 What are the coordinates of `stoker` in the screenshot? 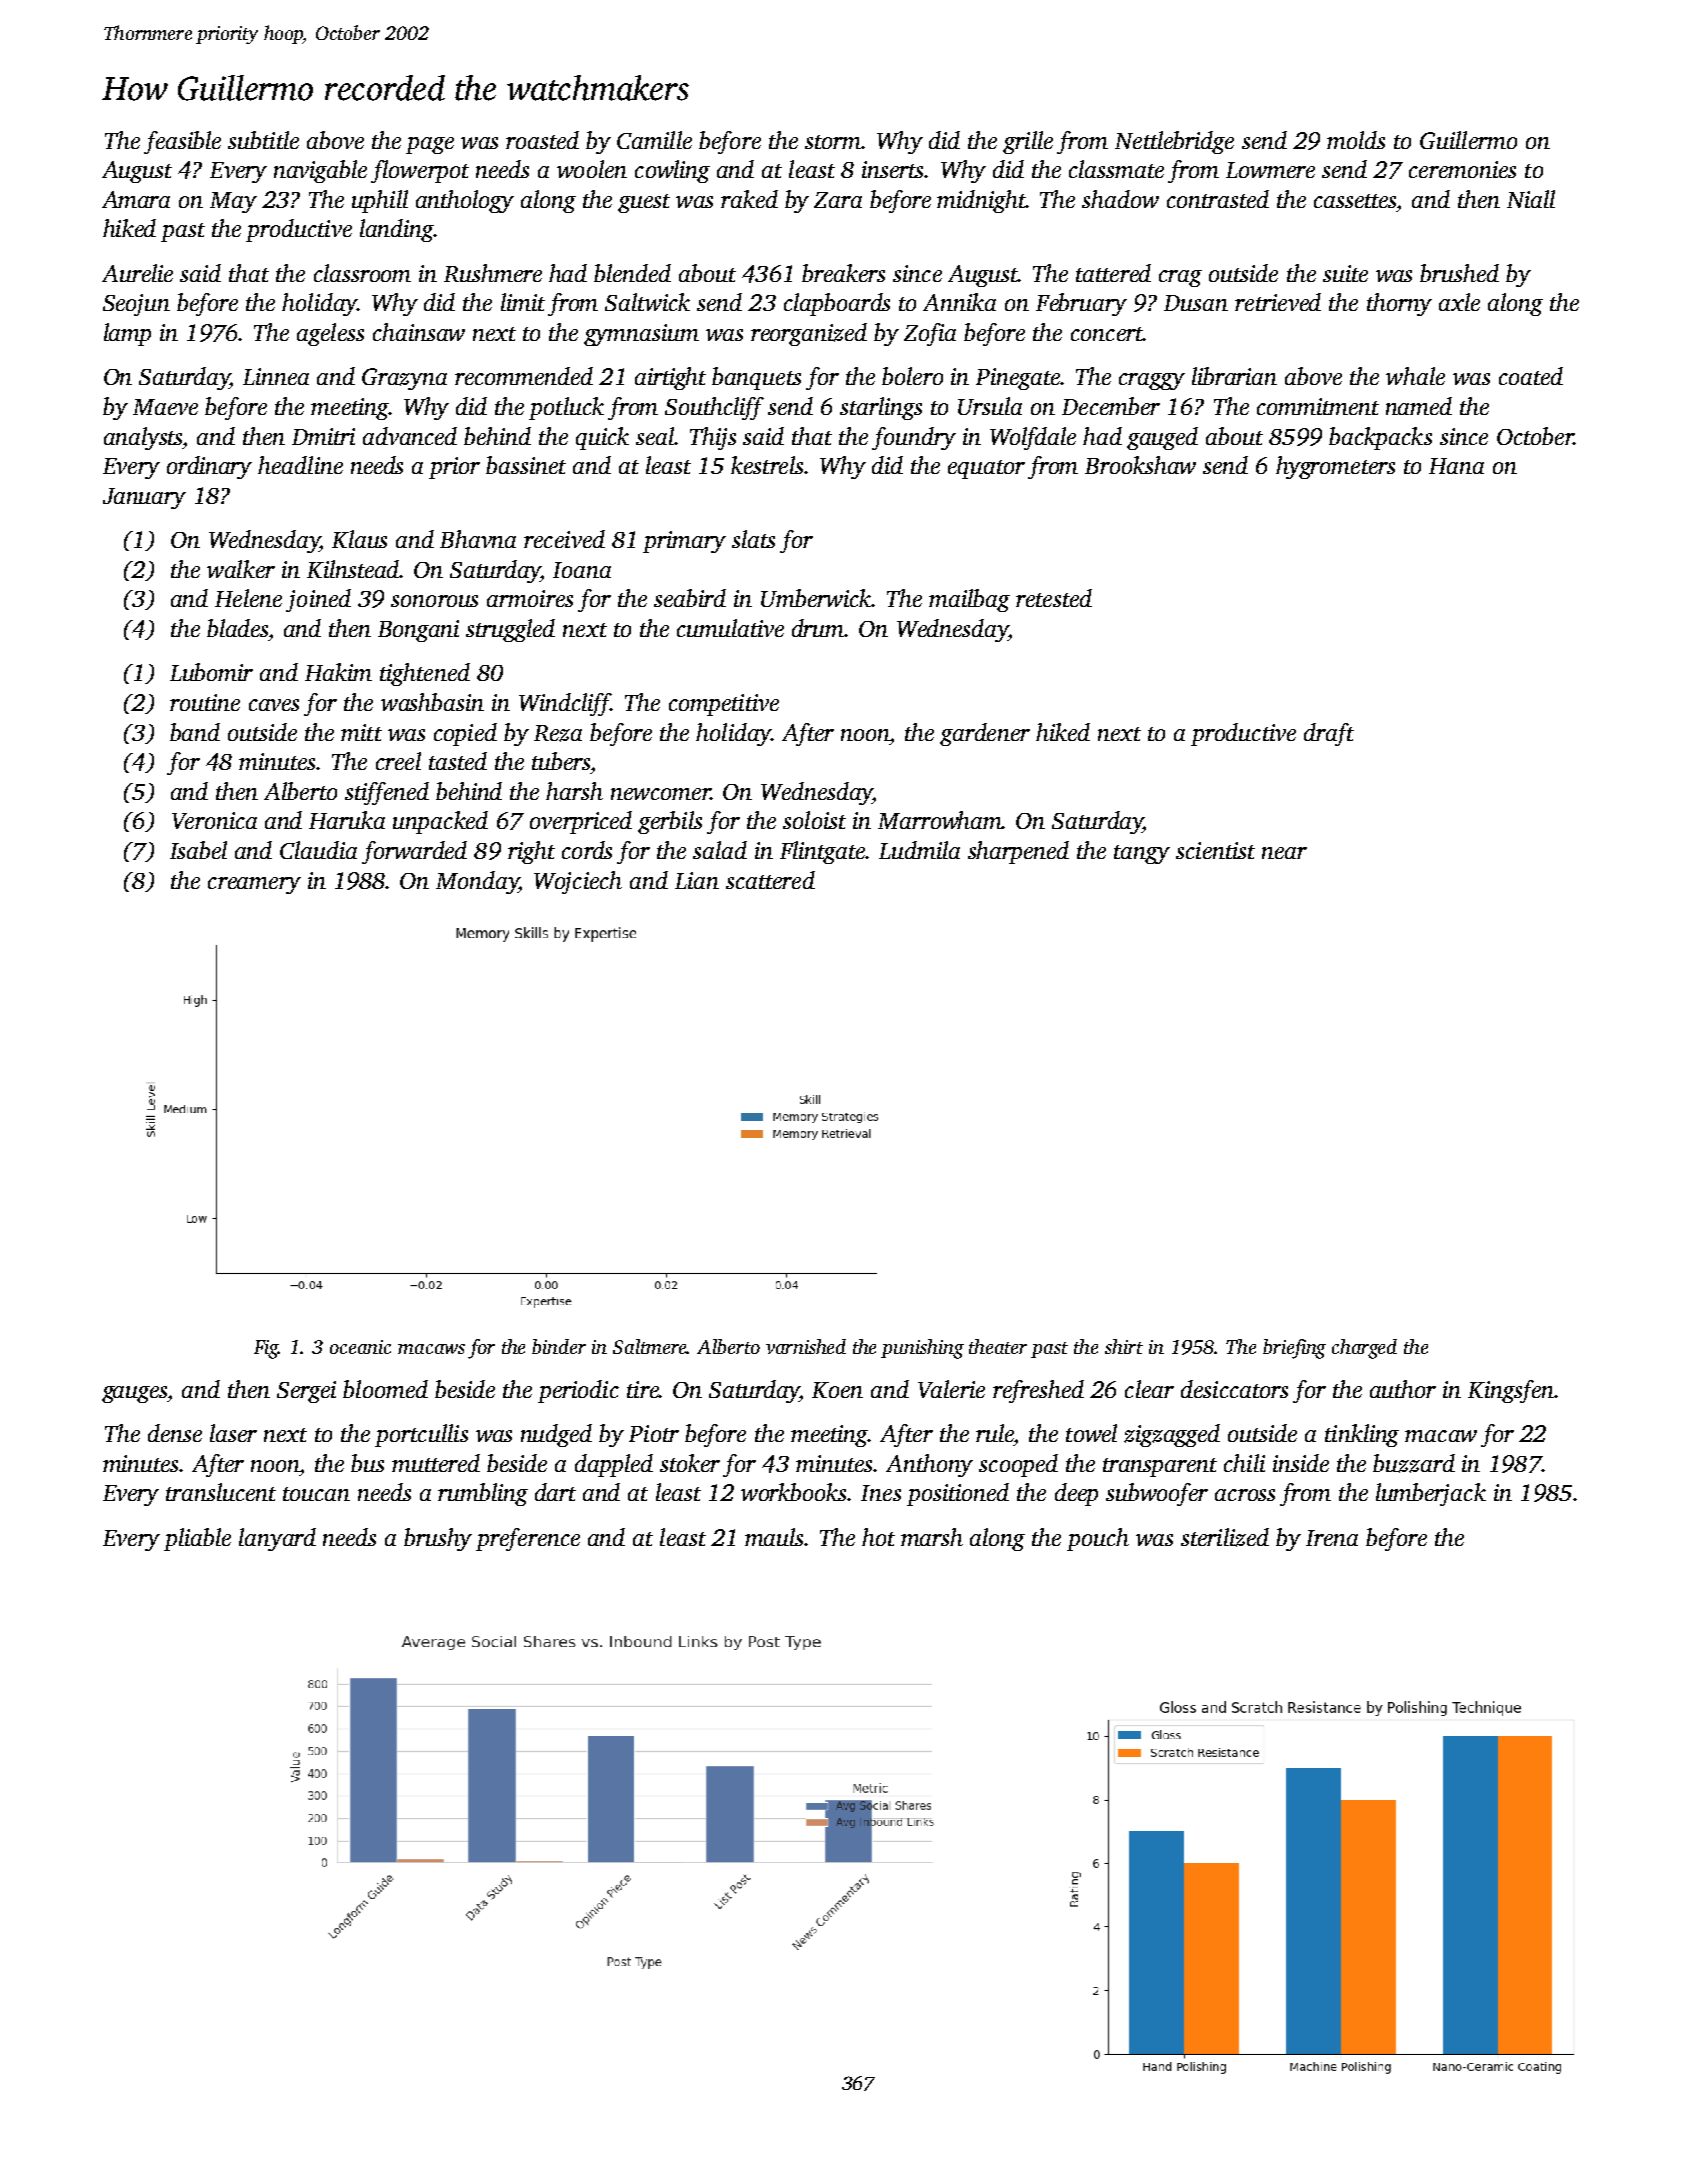 It's located at (690, 1463).
